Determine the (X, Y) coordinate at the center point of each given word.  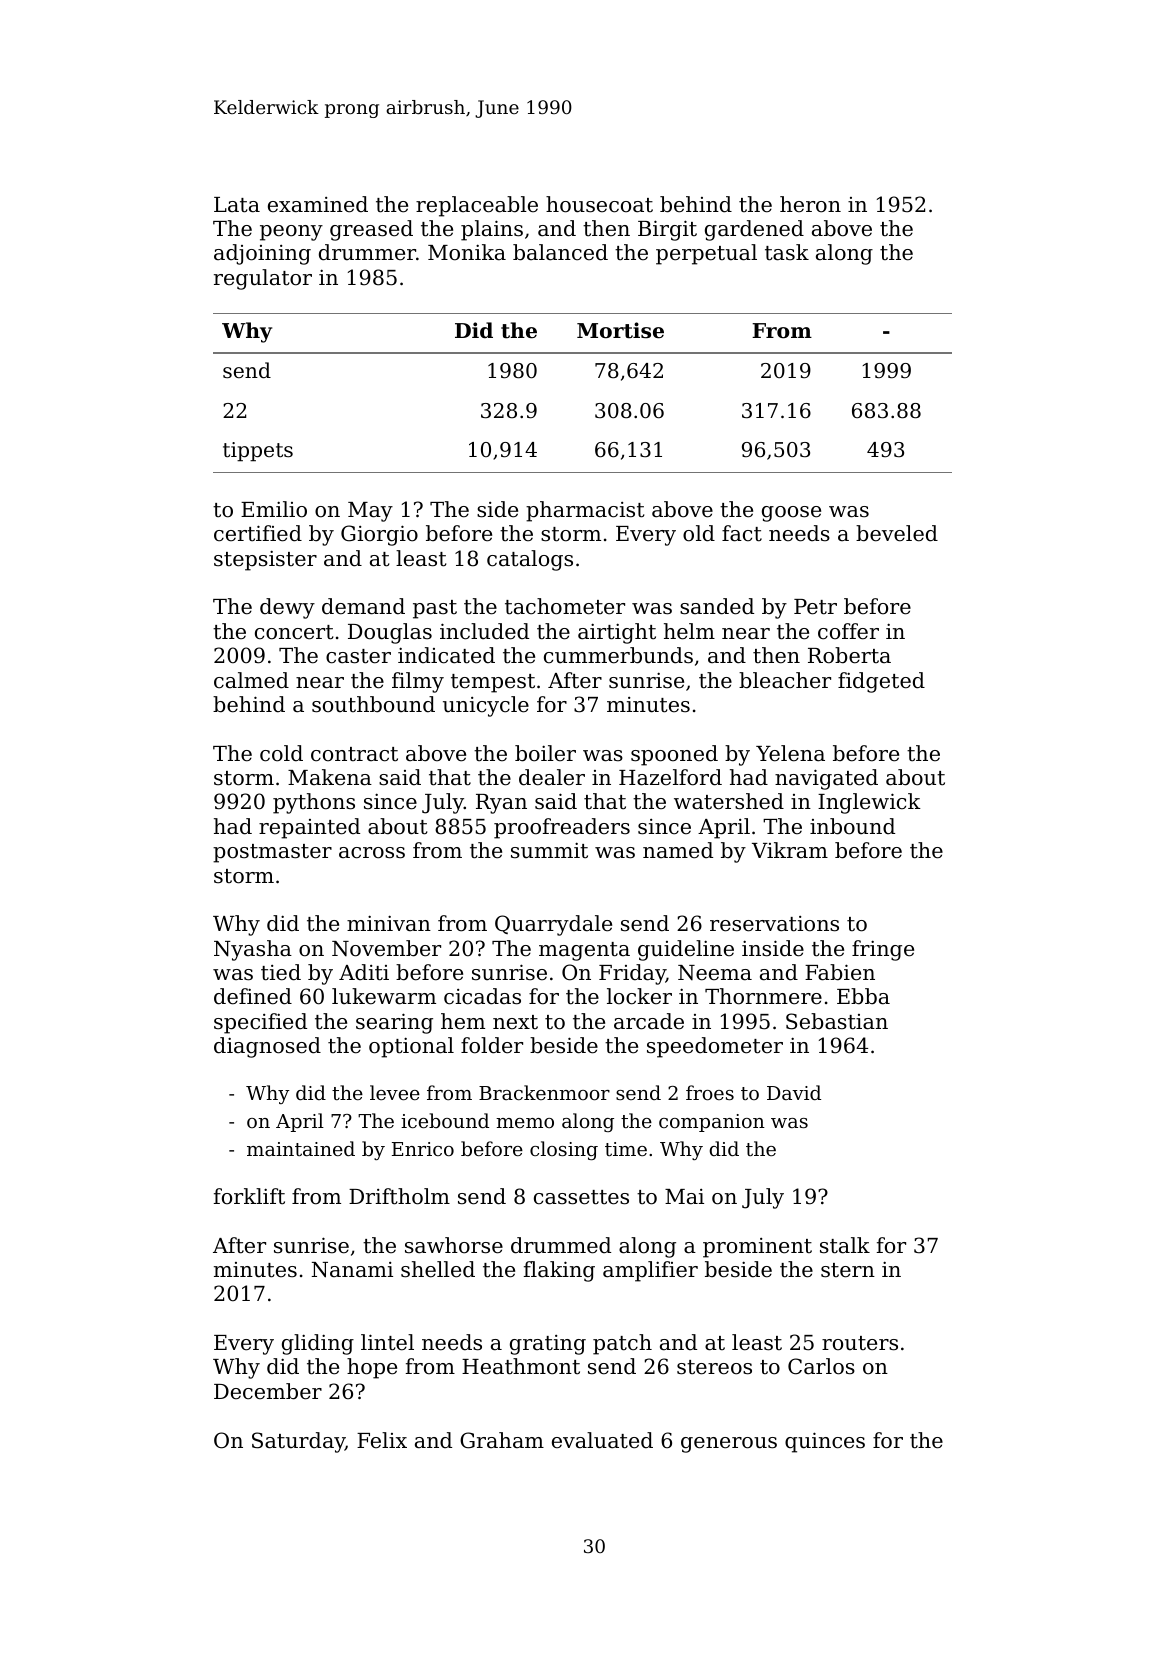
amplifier (650, 1271)
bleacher (785, 680)
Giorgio (379, 535)
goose (791, 514)
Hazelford (670, 777)
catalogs (530, 560)
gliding (318, 1344)
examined (318, 204)
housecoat (599, 204)
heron (810, 204)
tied (281, 972)
